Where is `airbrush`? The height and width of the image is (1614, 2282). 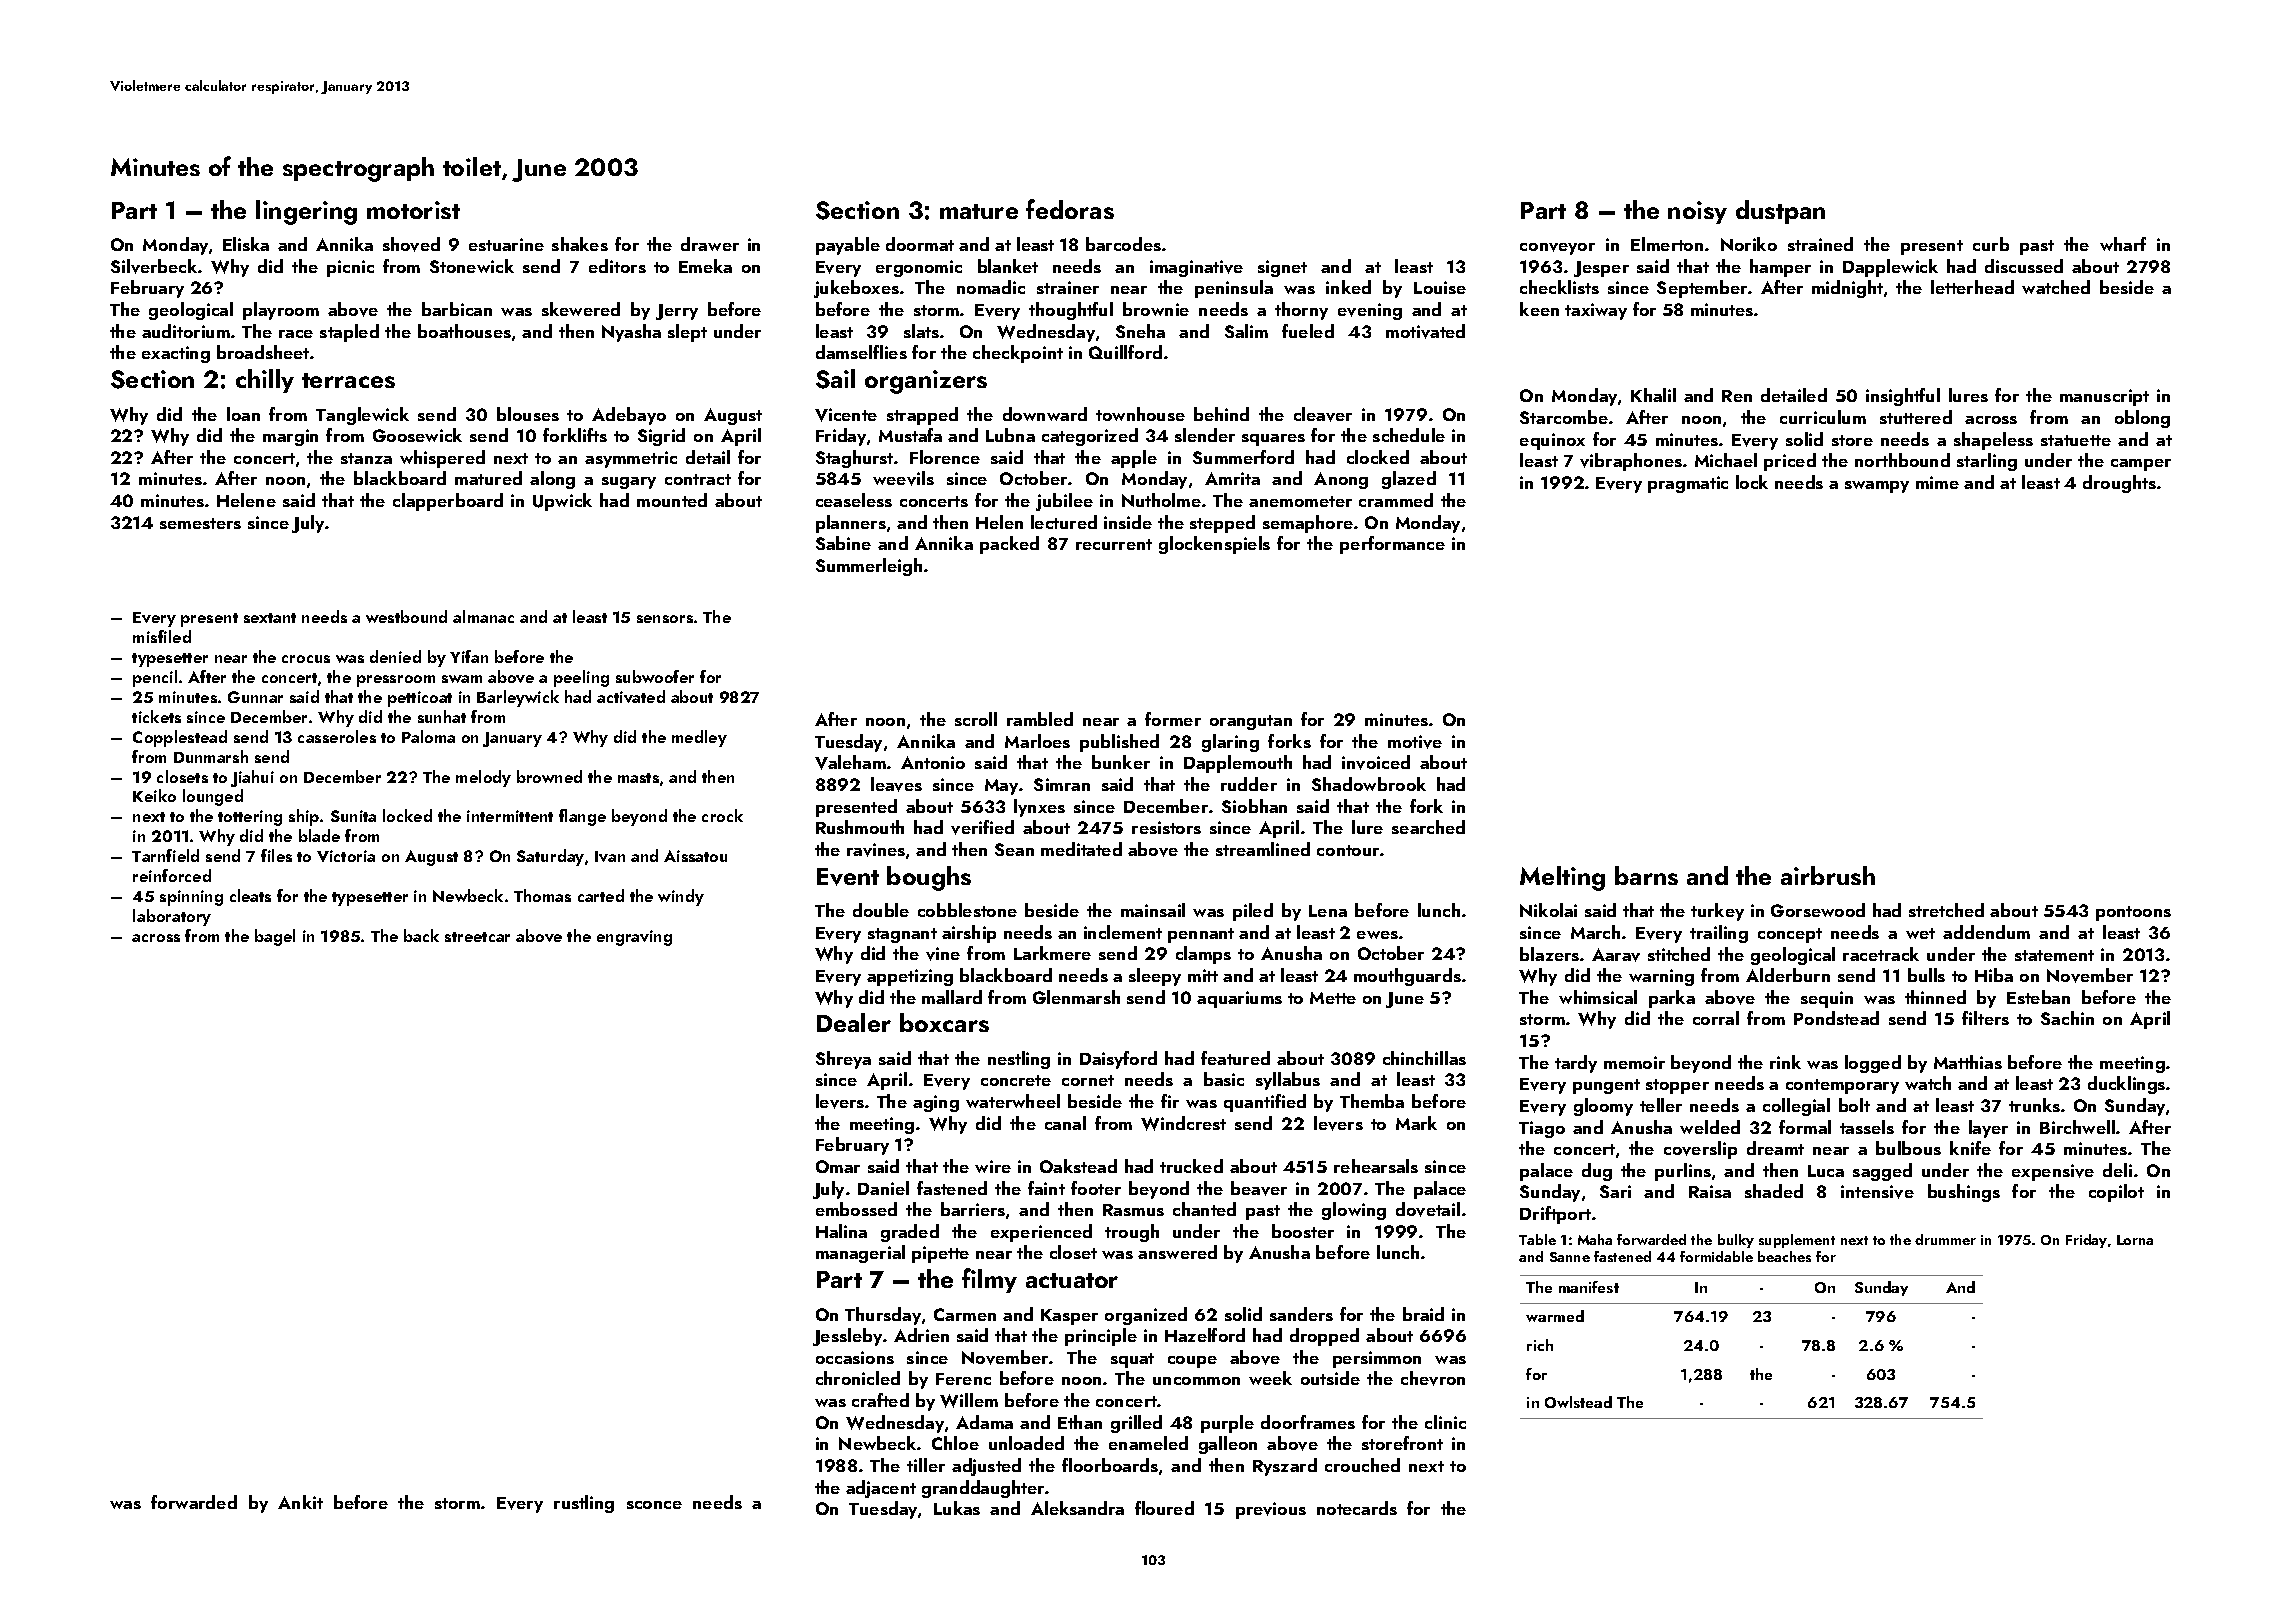
airbrush is located at coordinates (1828, 875).
